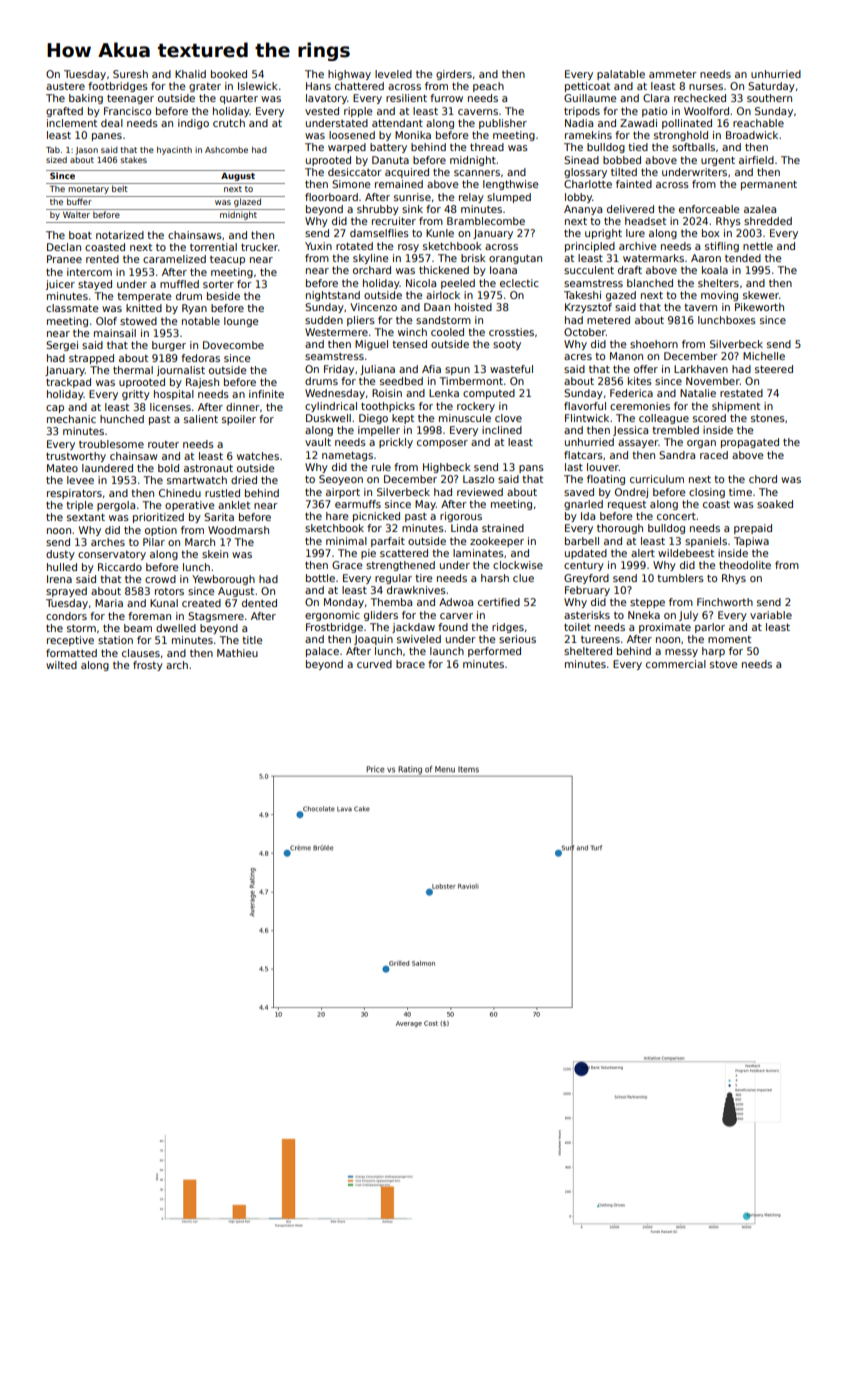 This screenshot has height=1400, width=849. What do you see at coordinates (454, 75) in the screenshot?
I see `girders` at bounding box center [454, 75].
